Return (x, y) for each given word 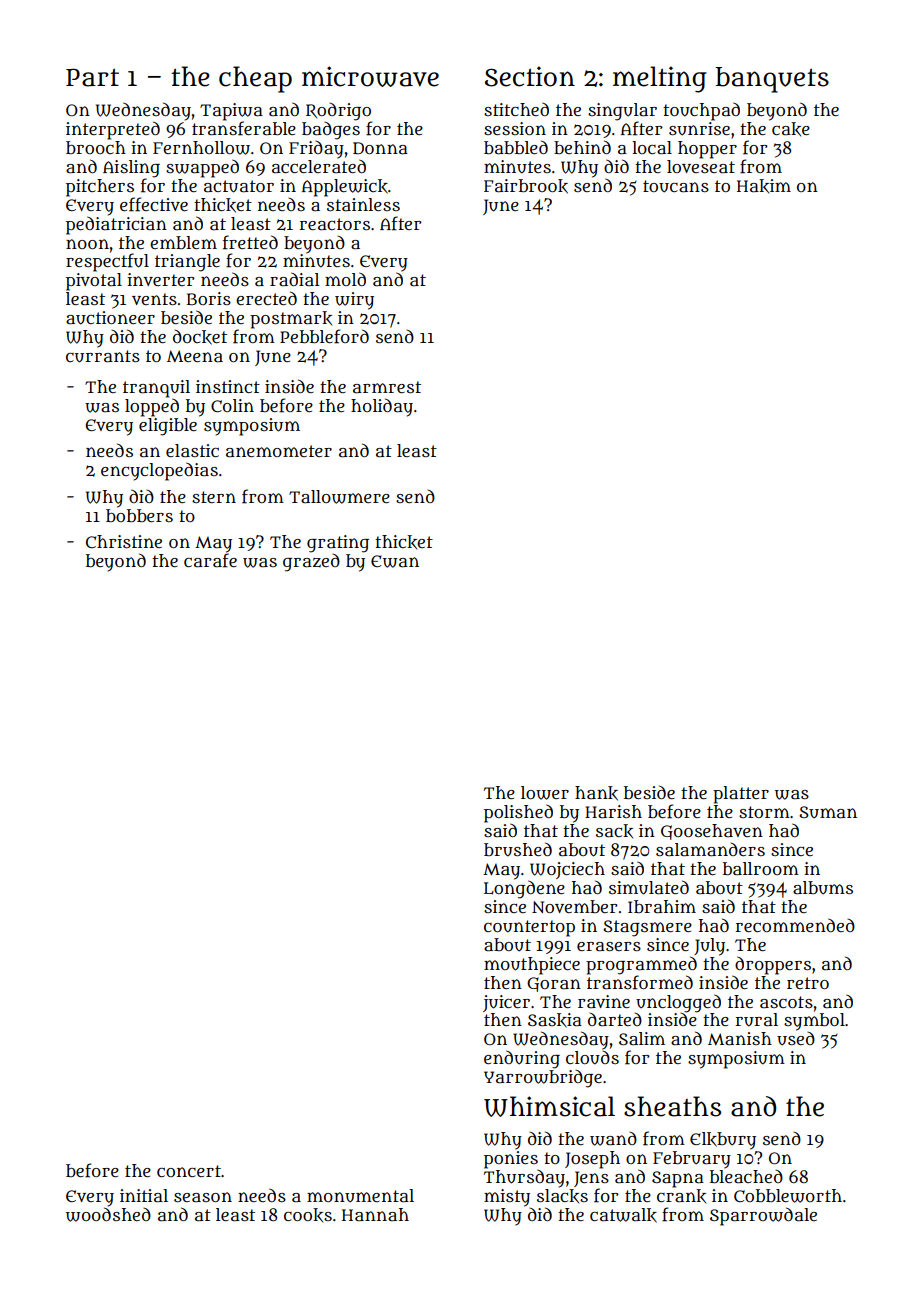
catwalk (623, 1215)
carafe (210, 560)
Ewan (395, 561)
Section (530, 76)
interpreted (113, 130)
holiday (382, 407)
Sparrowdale (763, 1216)
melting (659, 79)
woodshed (108, 1214)
